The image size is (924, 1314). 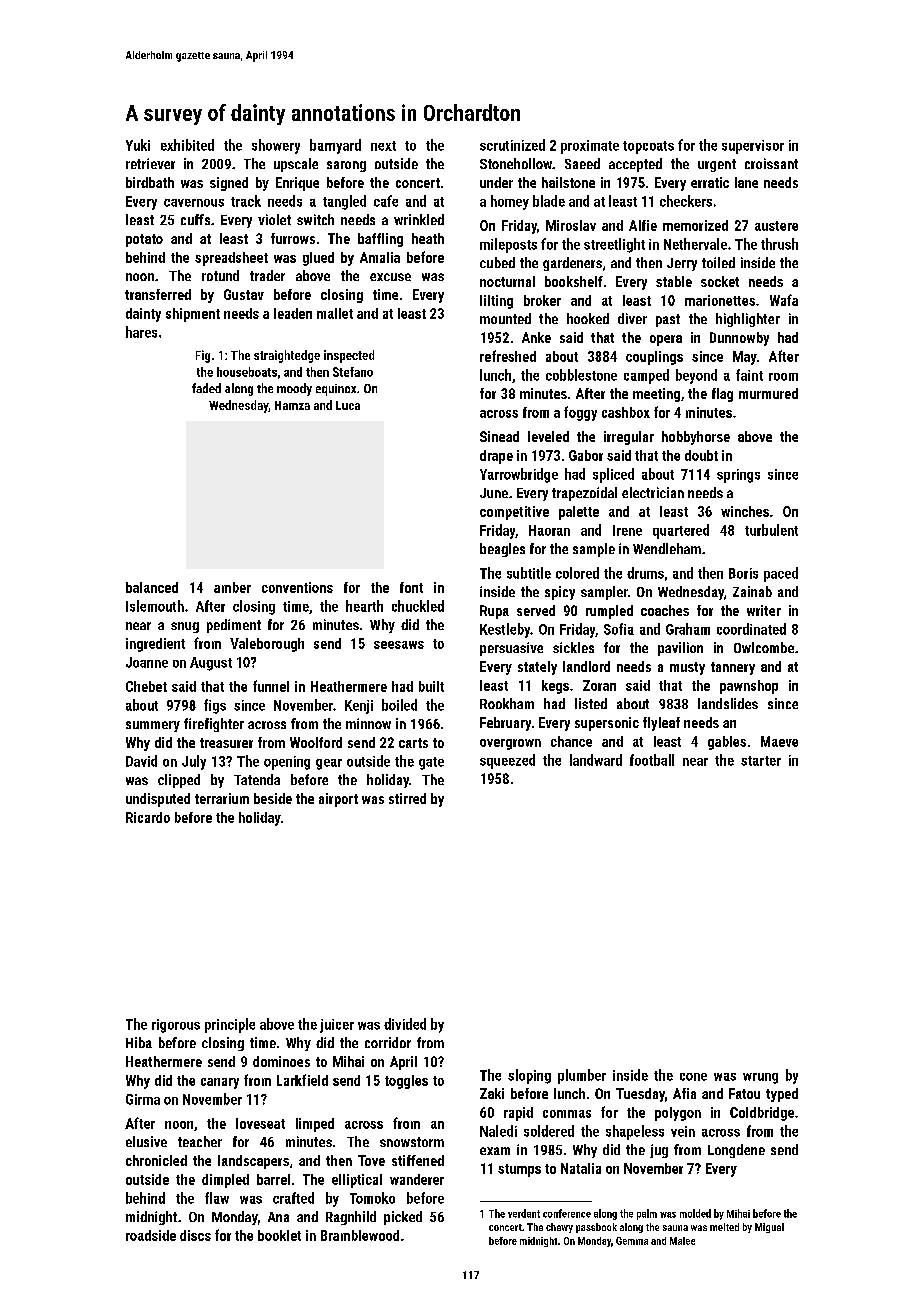 I want to click on barnyard, so click(x=335, y=146).
